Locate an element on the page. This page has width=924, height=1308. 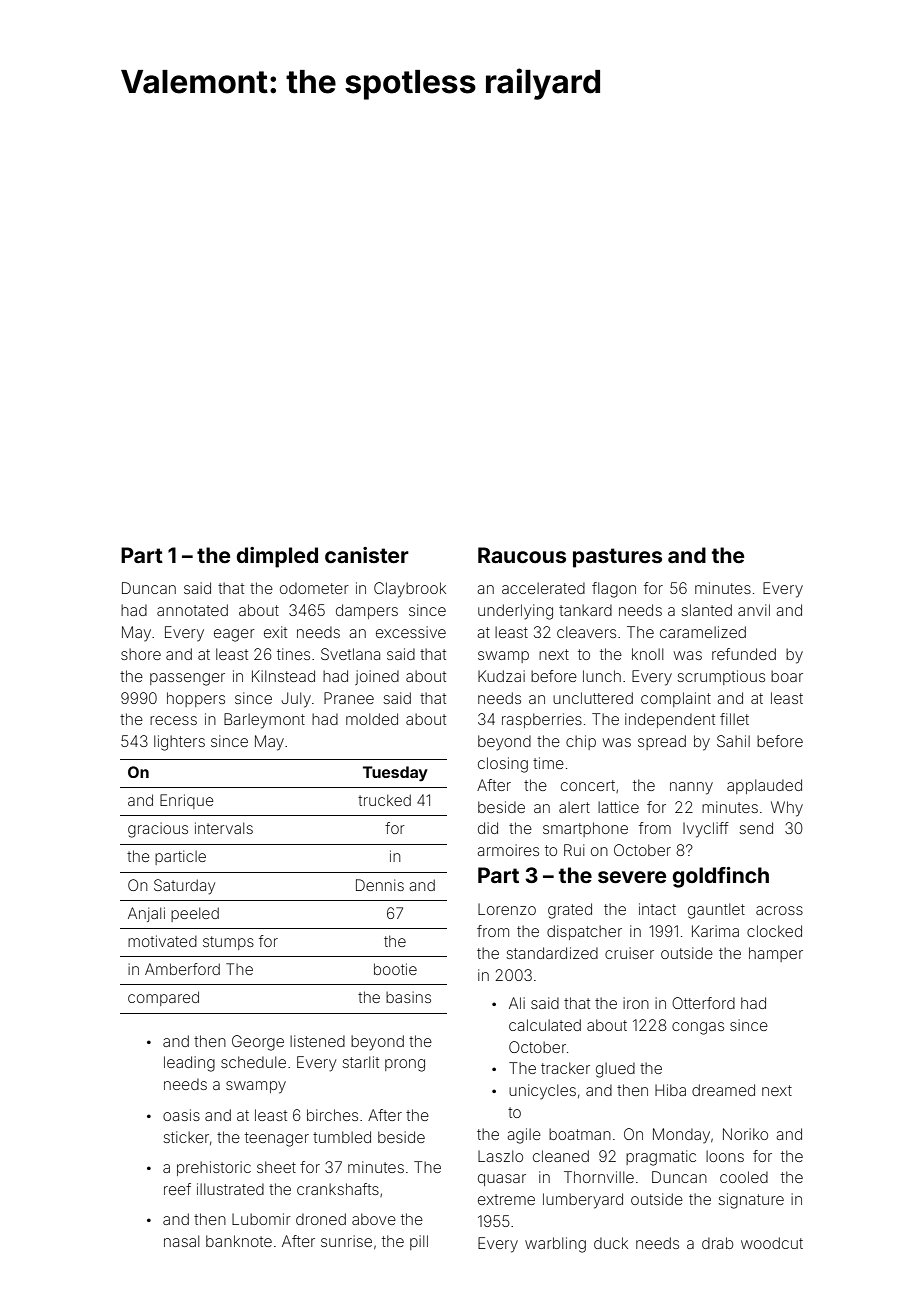
dreamed is located at coordinates (723, 1090).
